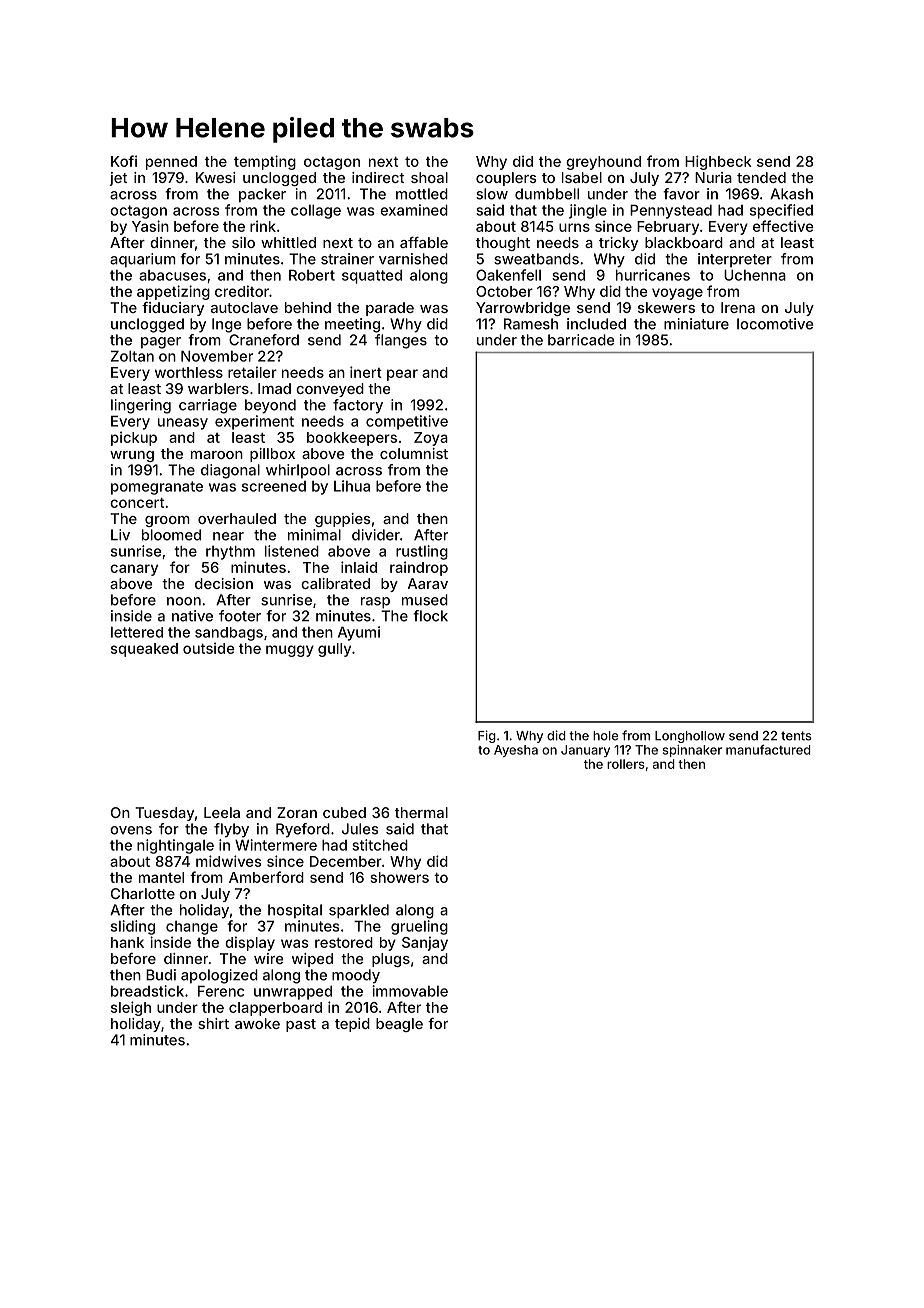 The image size is (924, 1308). Describe the element at coordinates (334, 650) in the document. I see `gully` at that location.
